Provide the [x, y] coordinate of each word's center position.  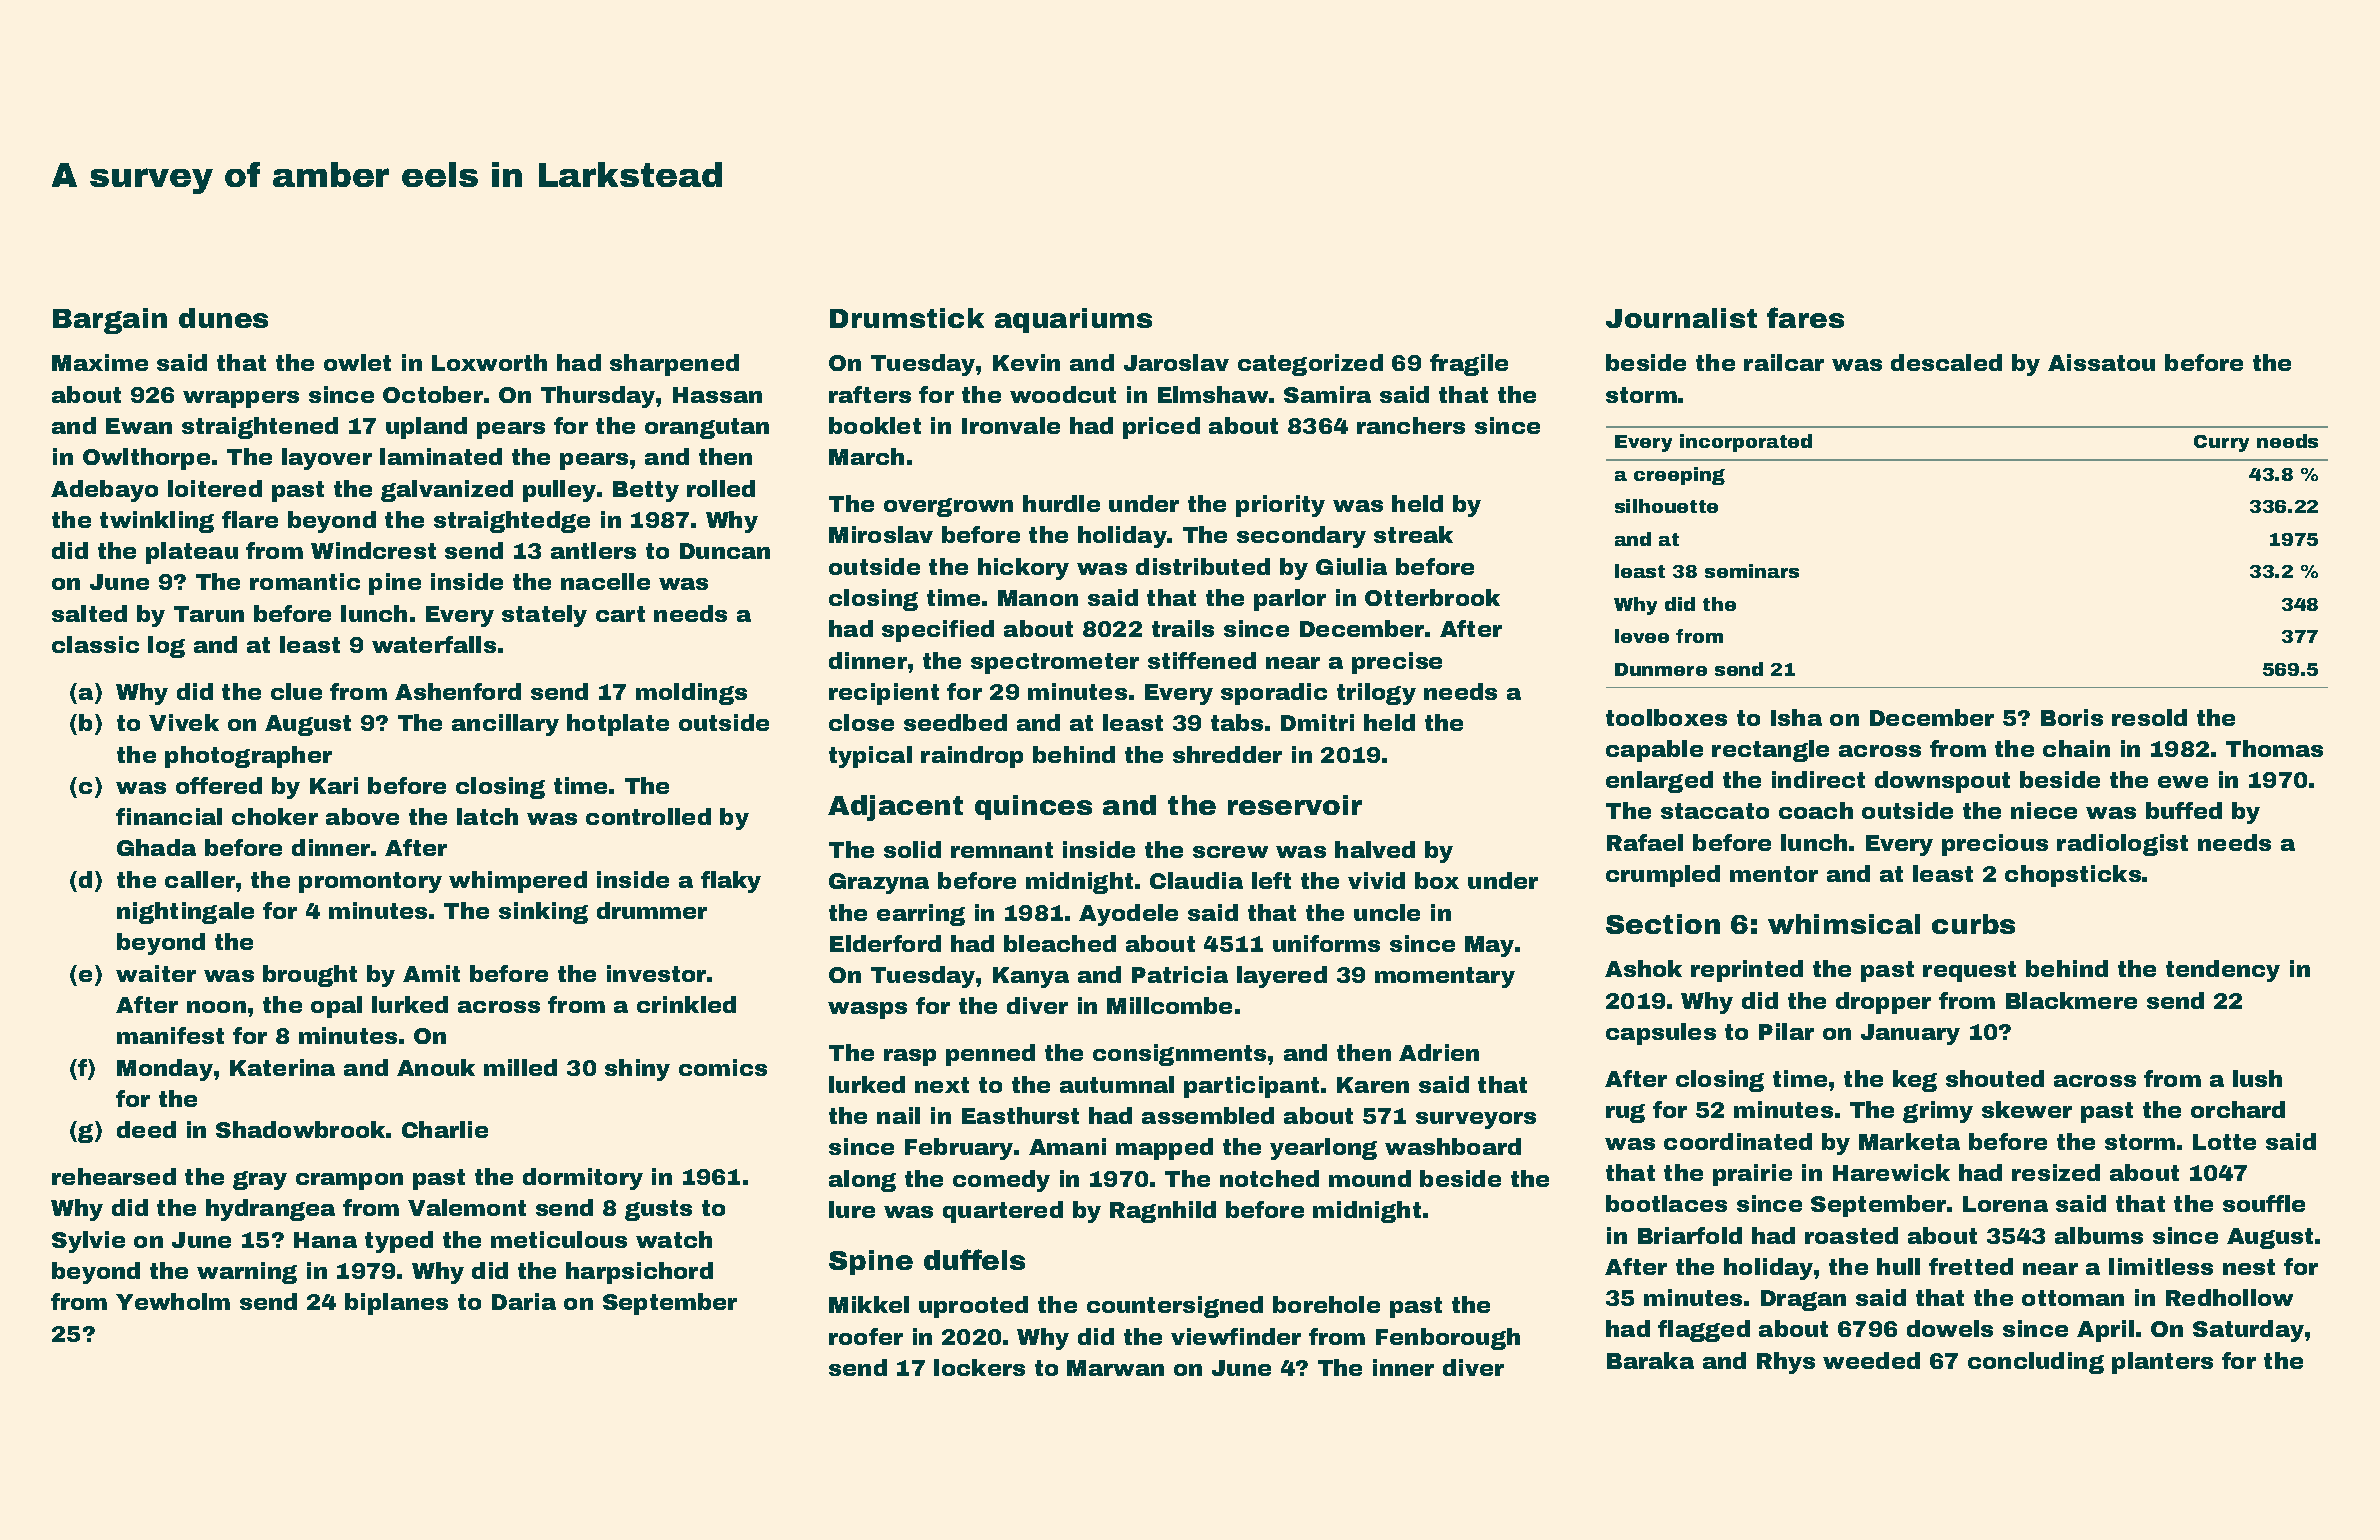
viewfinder [1236, 1336]
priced [1161, 428]
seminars [1752, 571]
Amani [1067, 1146]
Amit [431, 973]
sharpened [674, 365]
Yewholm [173, 1301]
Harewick [1891, 1172]
